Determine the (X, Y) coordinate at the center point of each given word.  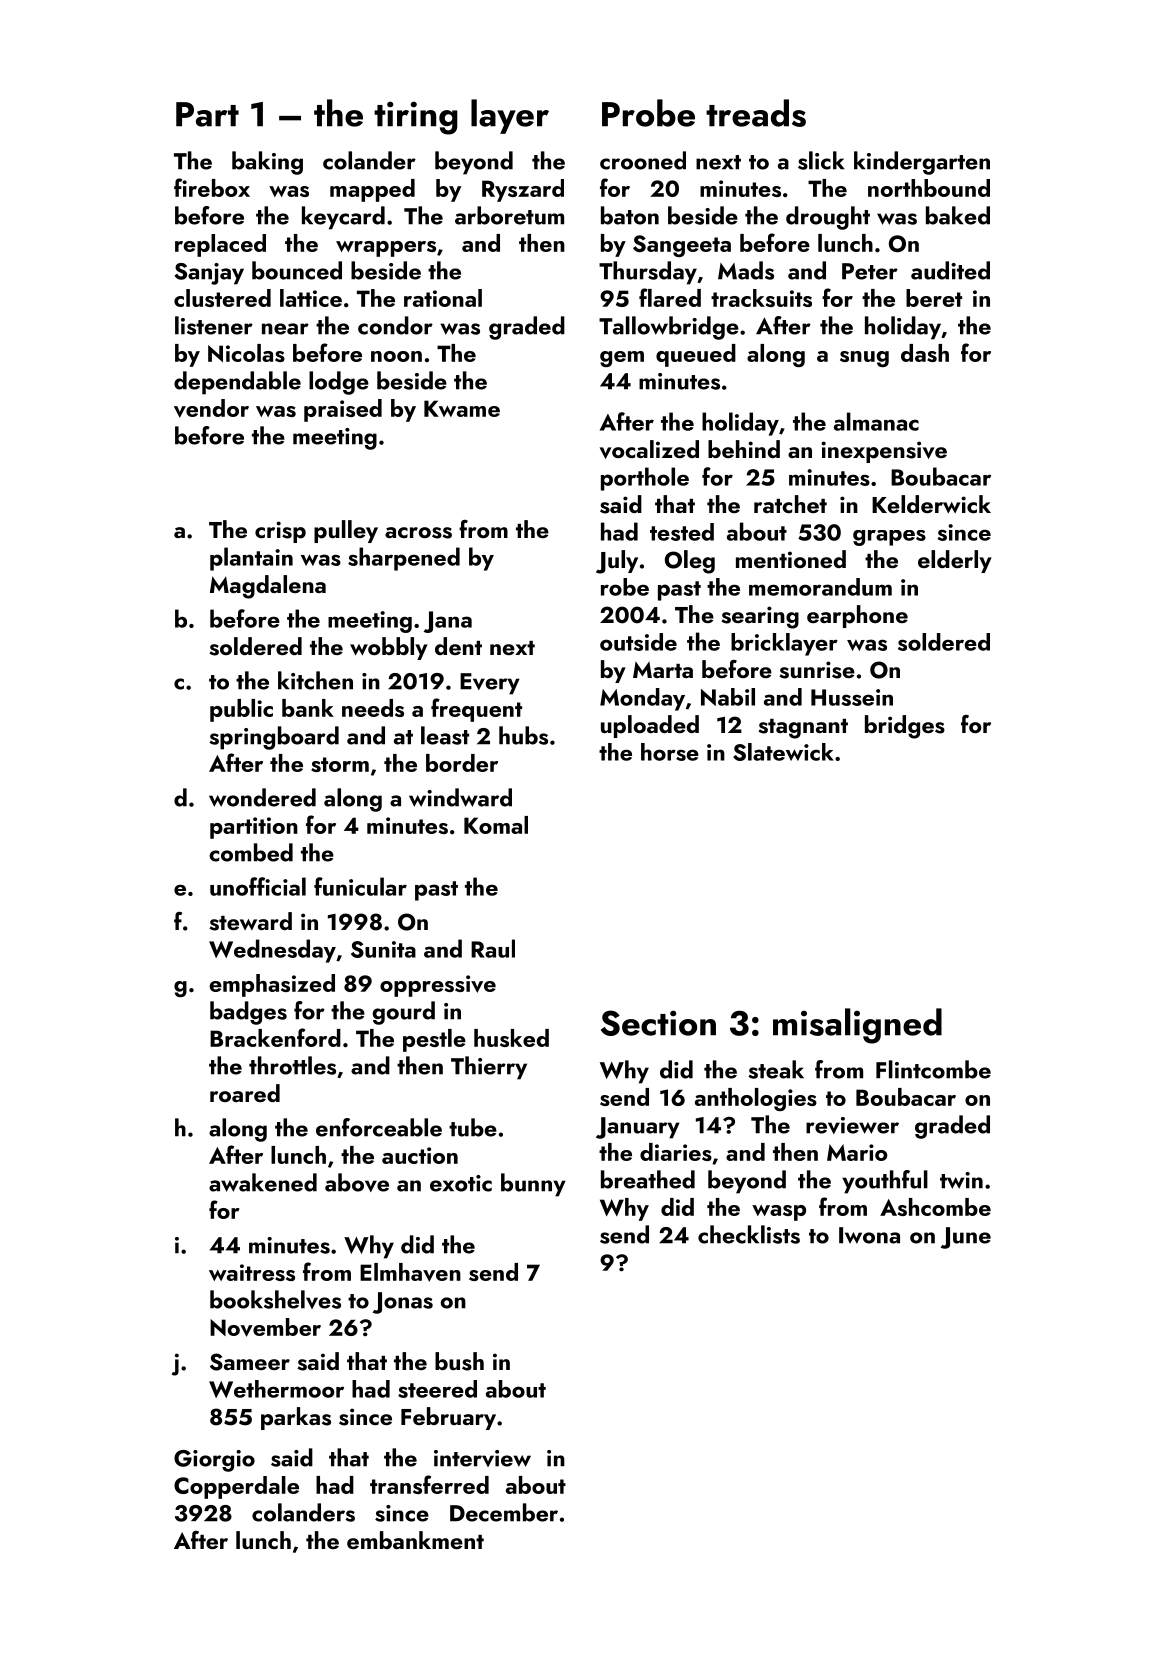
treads (756, 113)
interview (482, 1458)
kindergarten (922, 163)
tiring (416, 118)
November (265, 1327)
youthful (885, 1182)
